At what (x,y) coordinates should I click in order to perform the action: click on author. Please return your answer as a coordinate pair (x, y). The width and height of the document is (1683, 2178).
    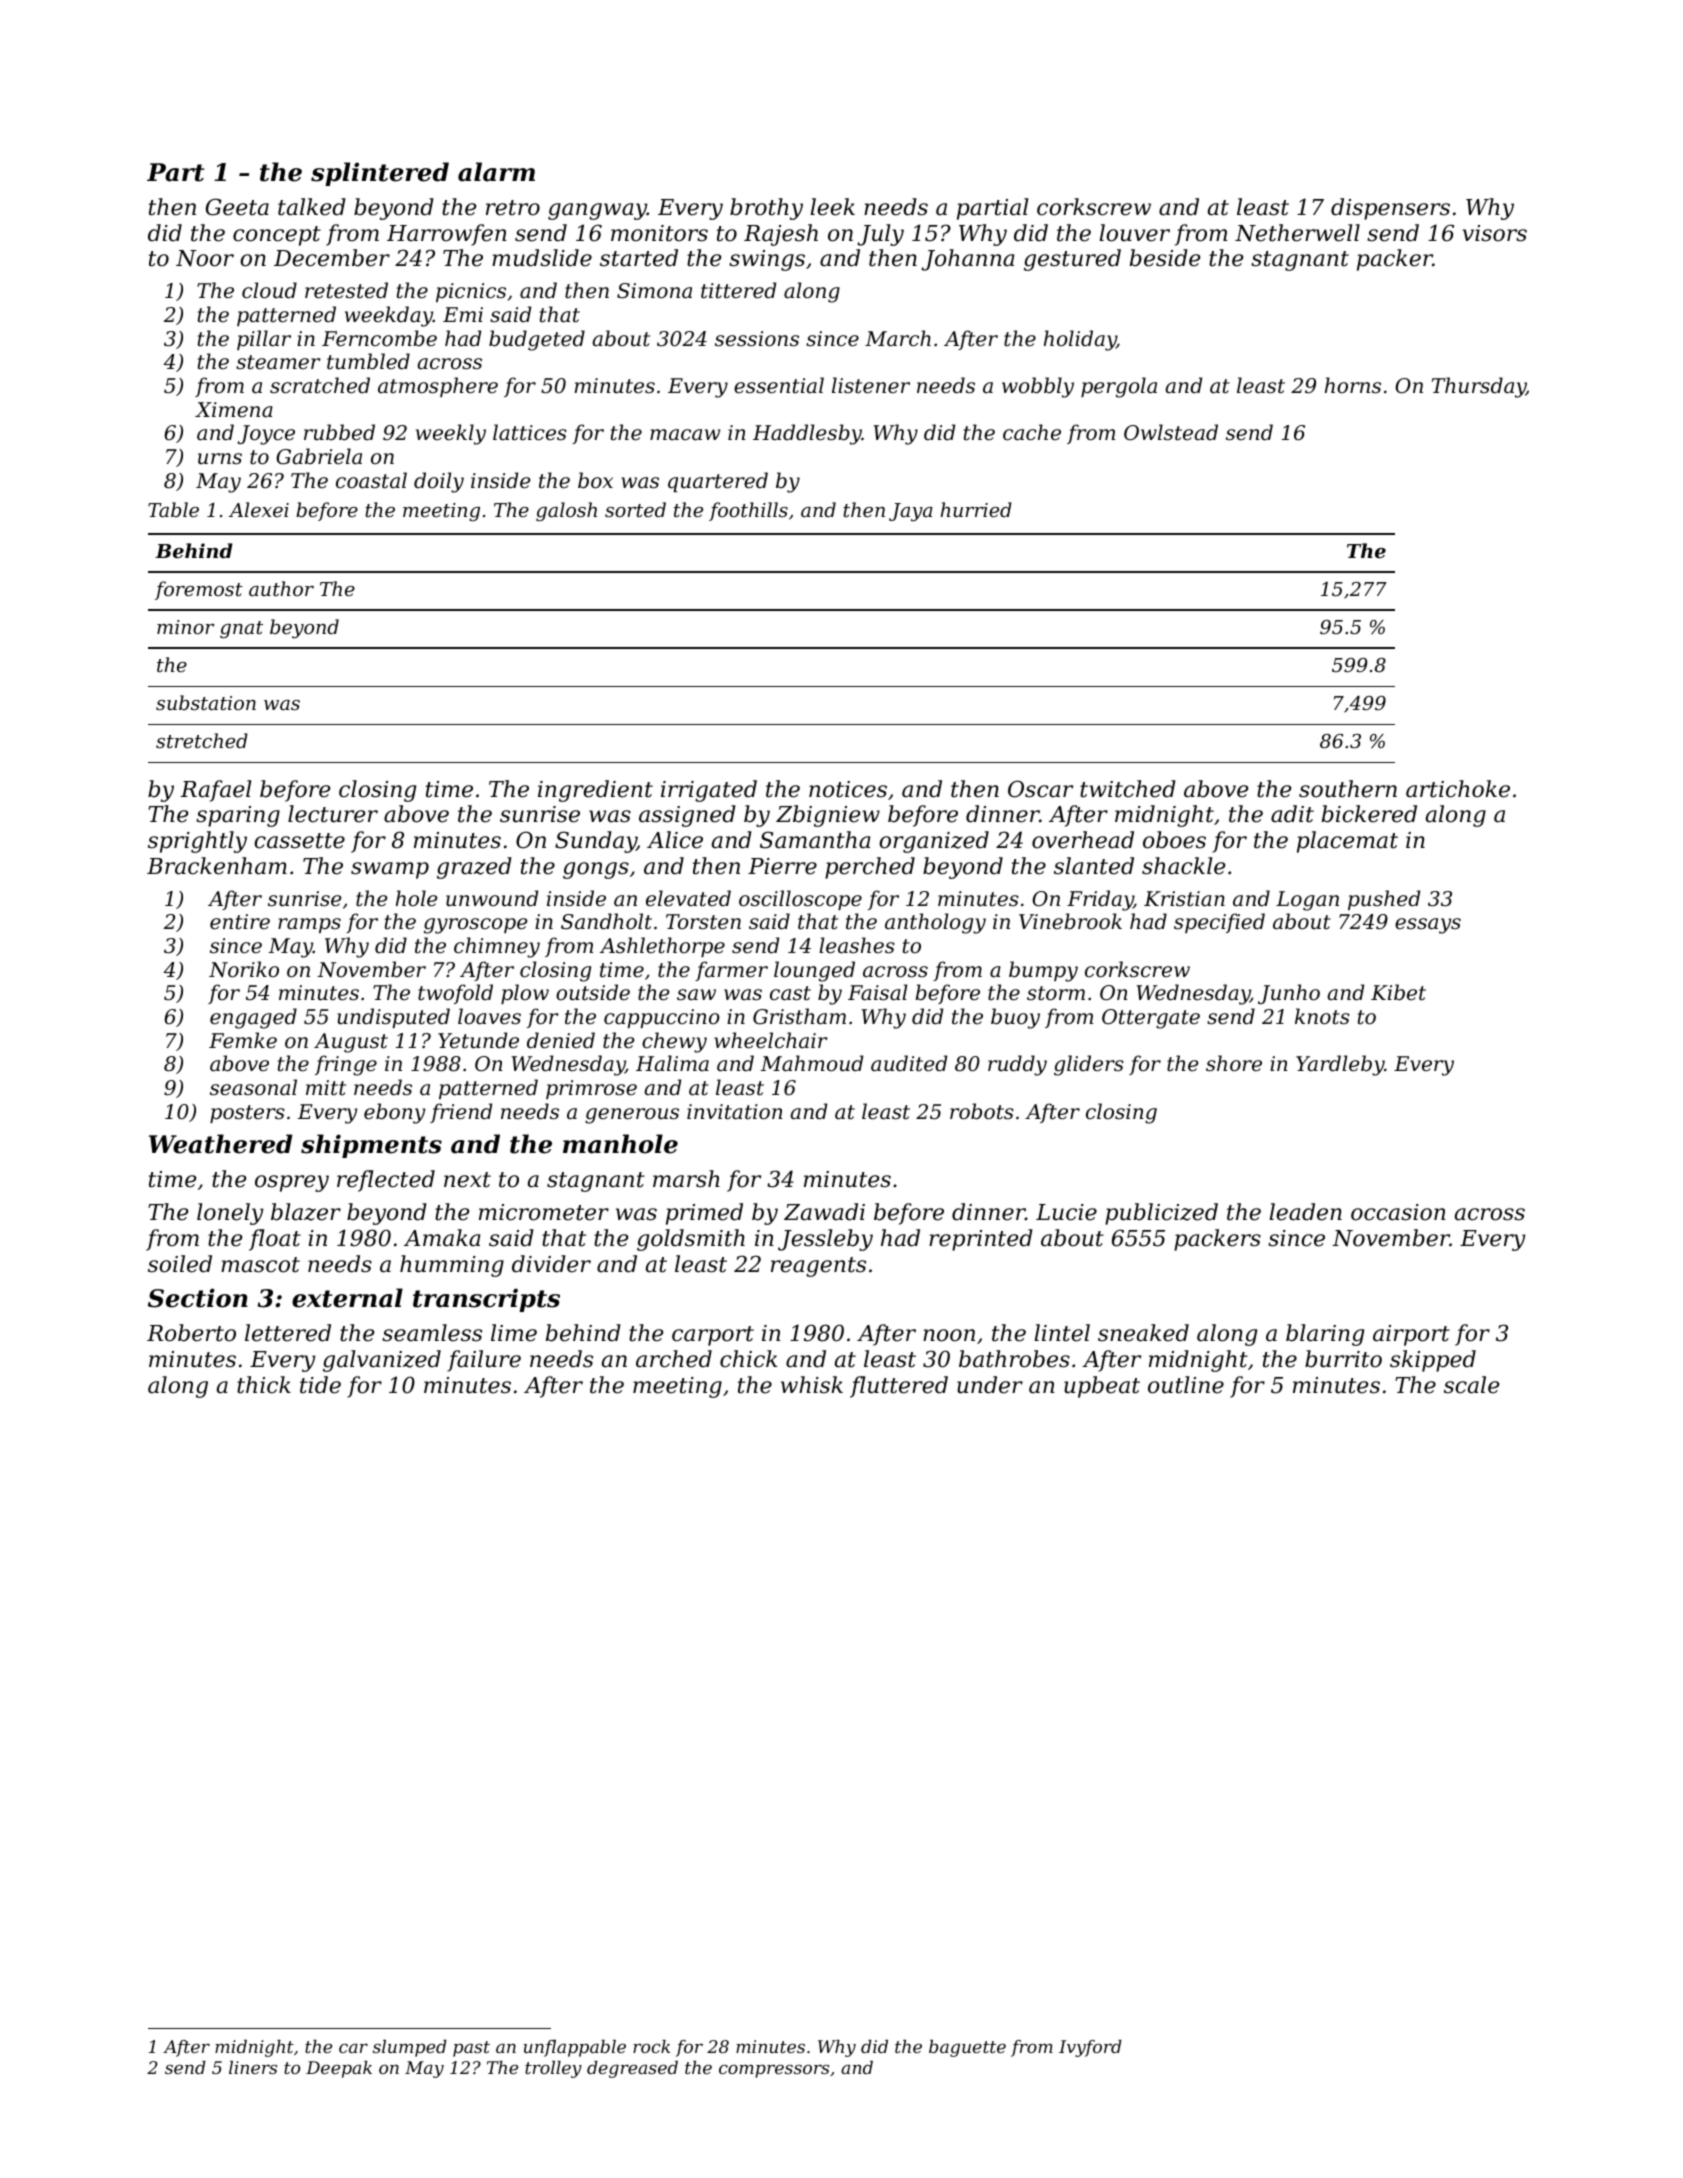
    Looking at the image, I should click on (281, 588).
